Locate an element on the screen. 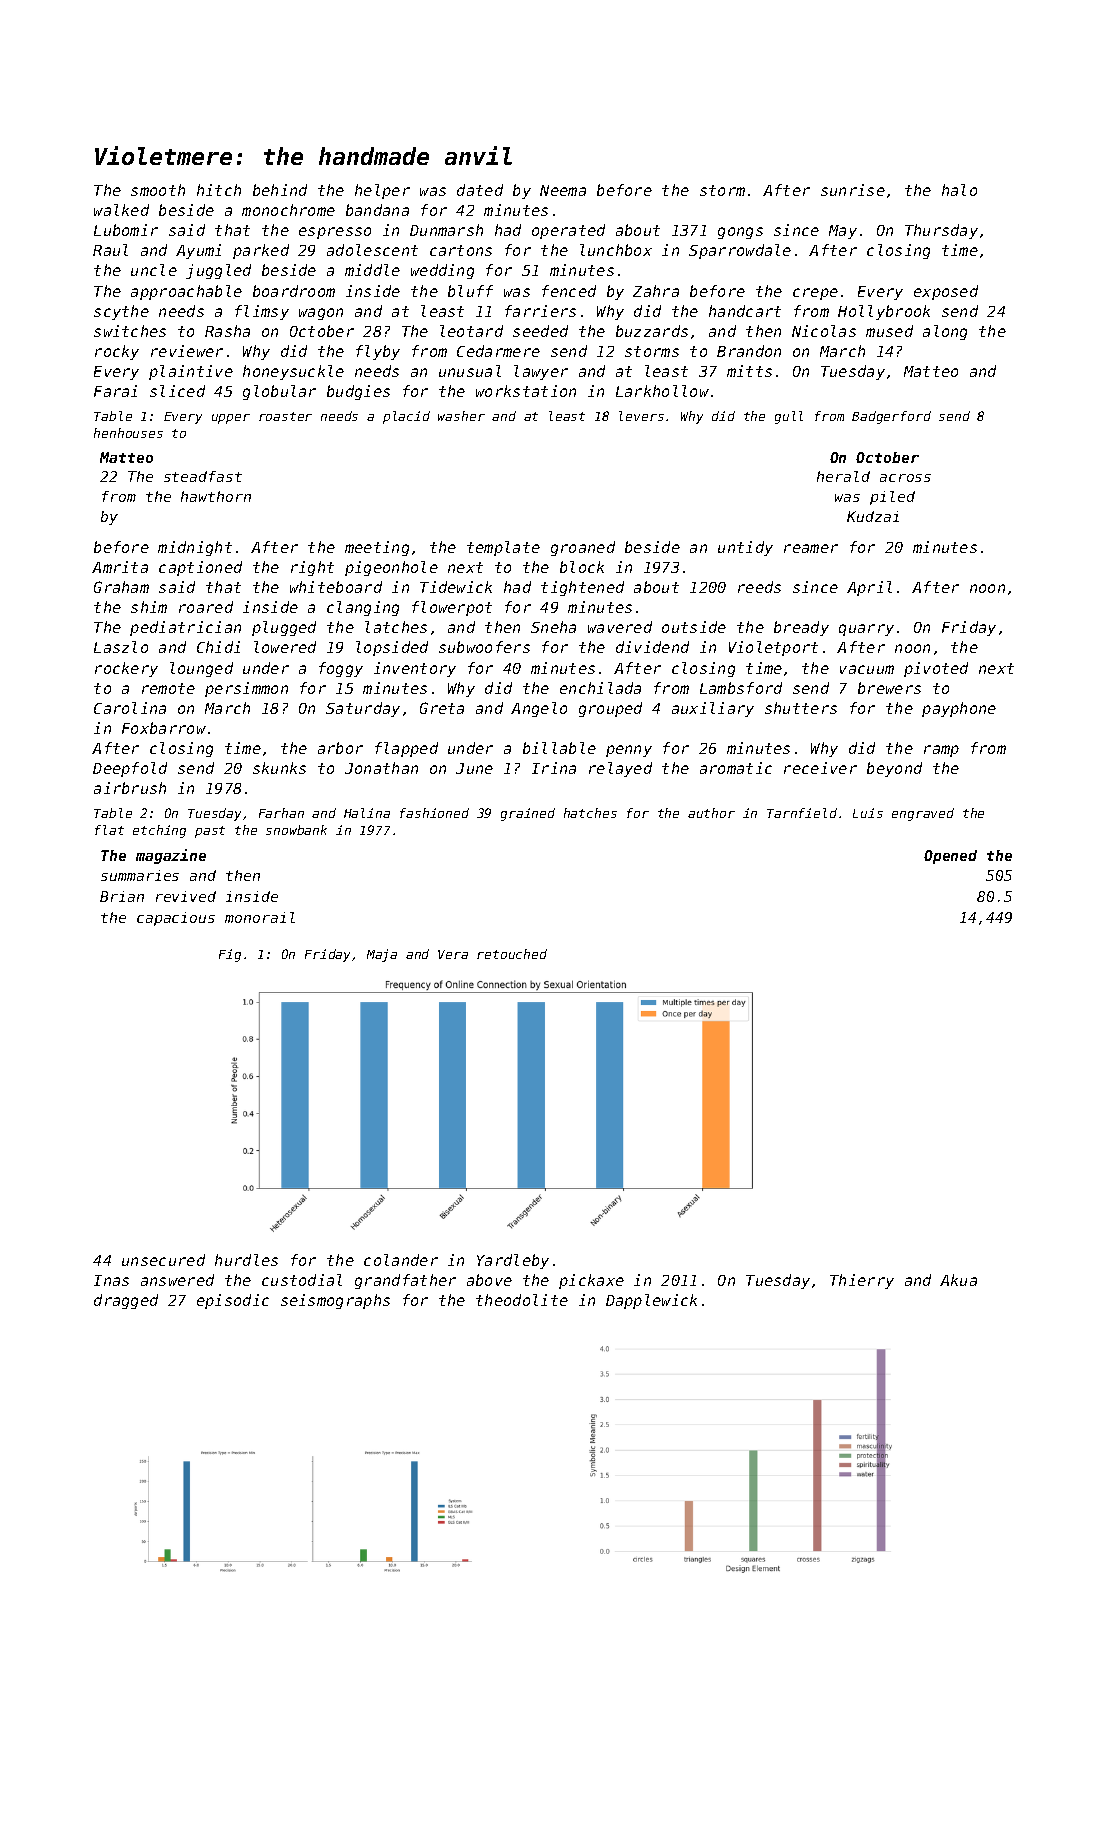 This screenshot has height=1836, width=1114. Luis is located at coordinates (868, 813).
